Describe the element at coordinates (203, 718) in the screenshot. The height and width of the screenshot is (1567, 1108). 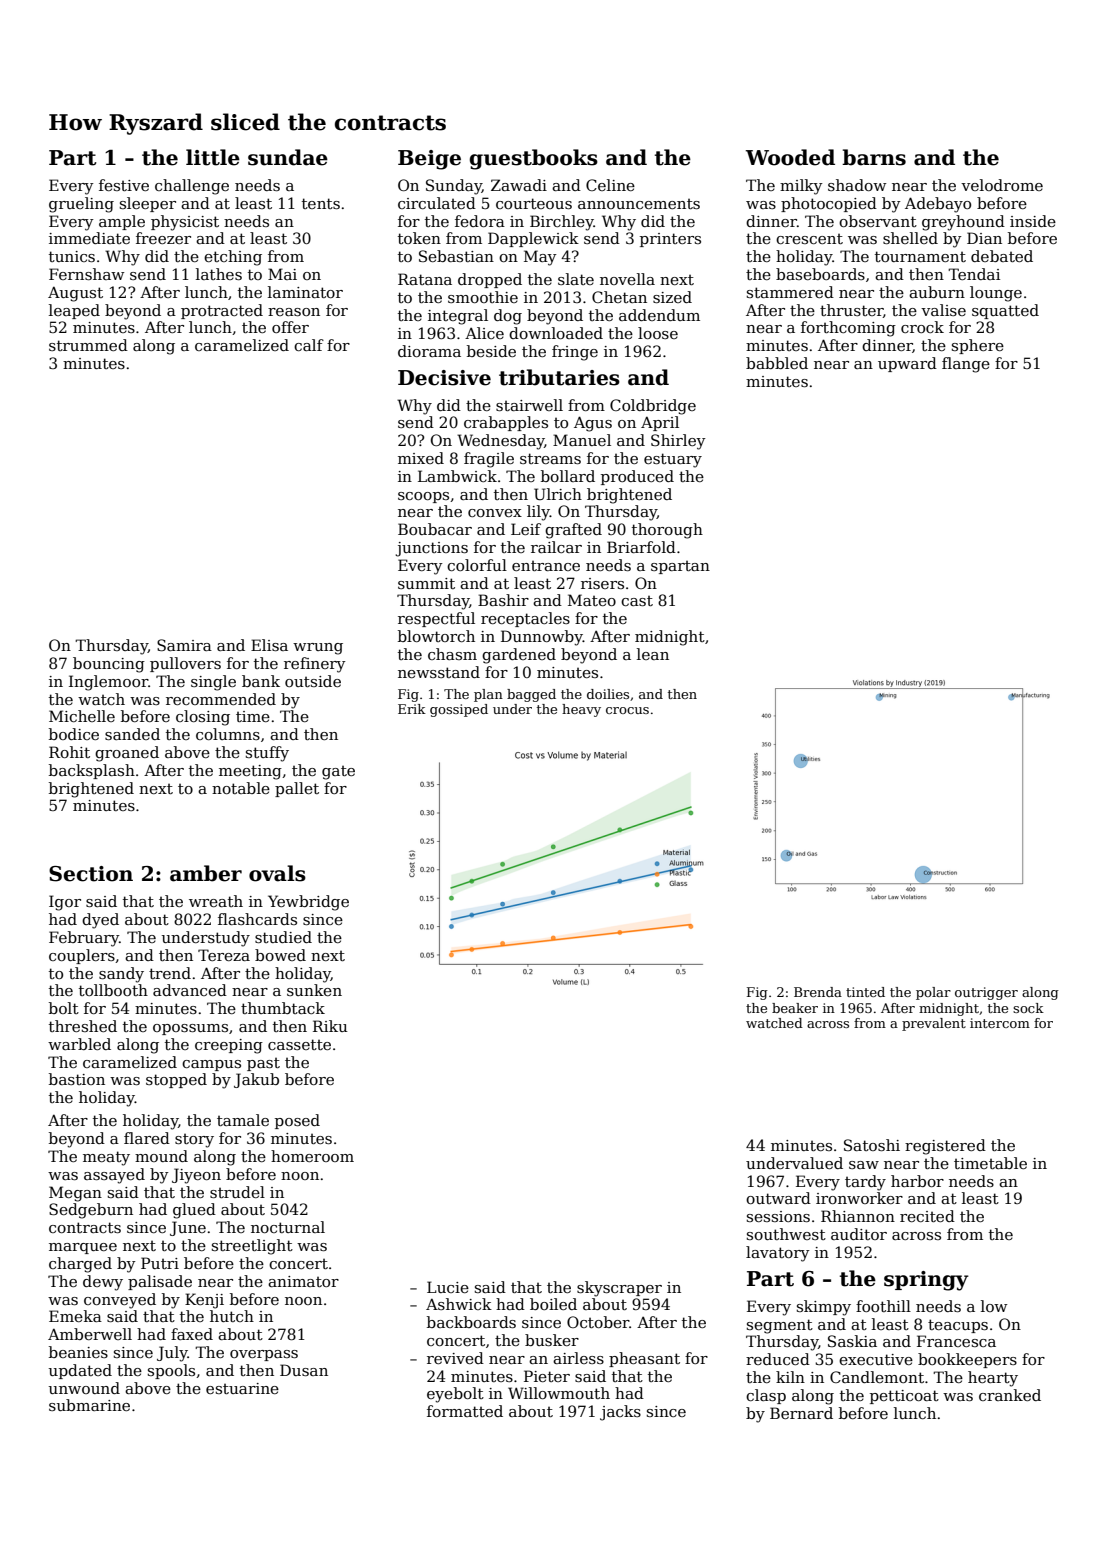
I see `closing` at that location.
